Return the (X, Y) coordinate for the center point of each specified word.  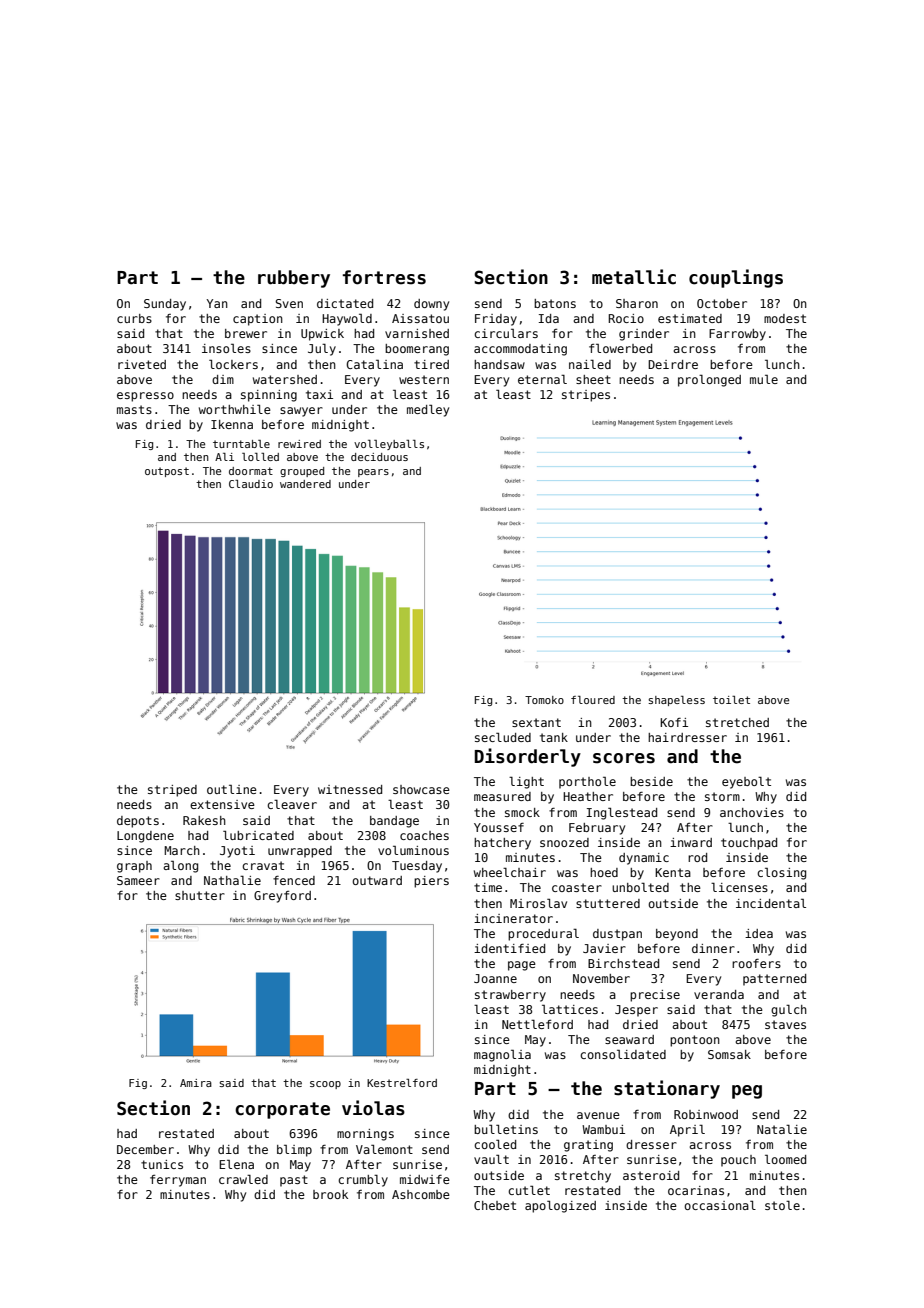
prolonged (709, 381)
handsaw (499, 364)
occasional (720, 1205)
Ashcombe (421, 1194)
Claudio (251, 484)
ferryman (178, 1181)
